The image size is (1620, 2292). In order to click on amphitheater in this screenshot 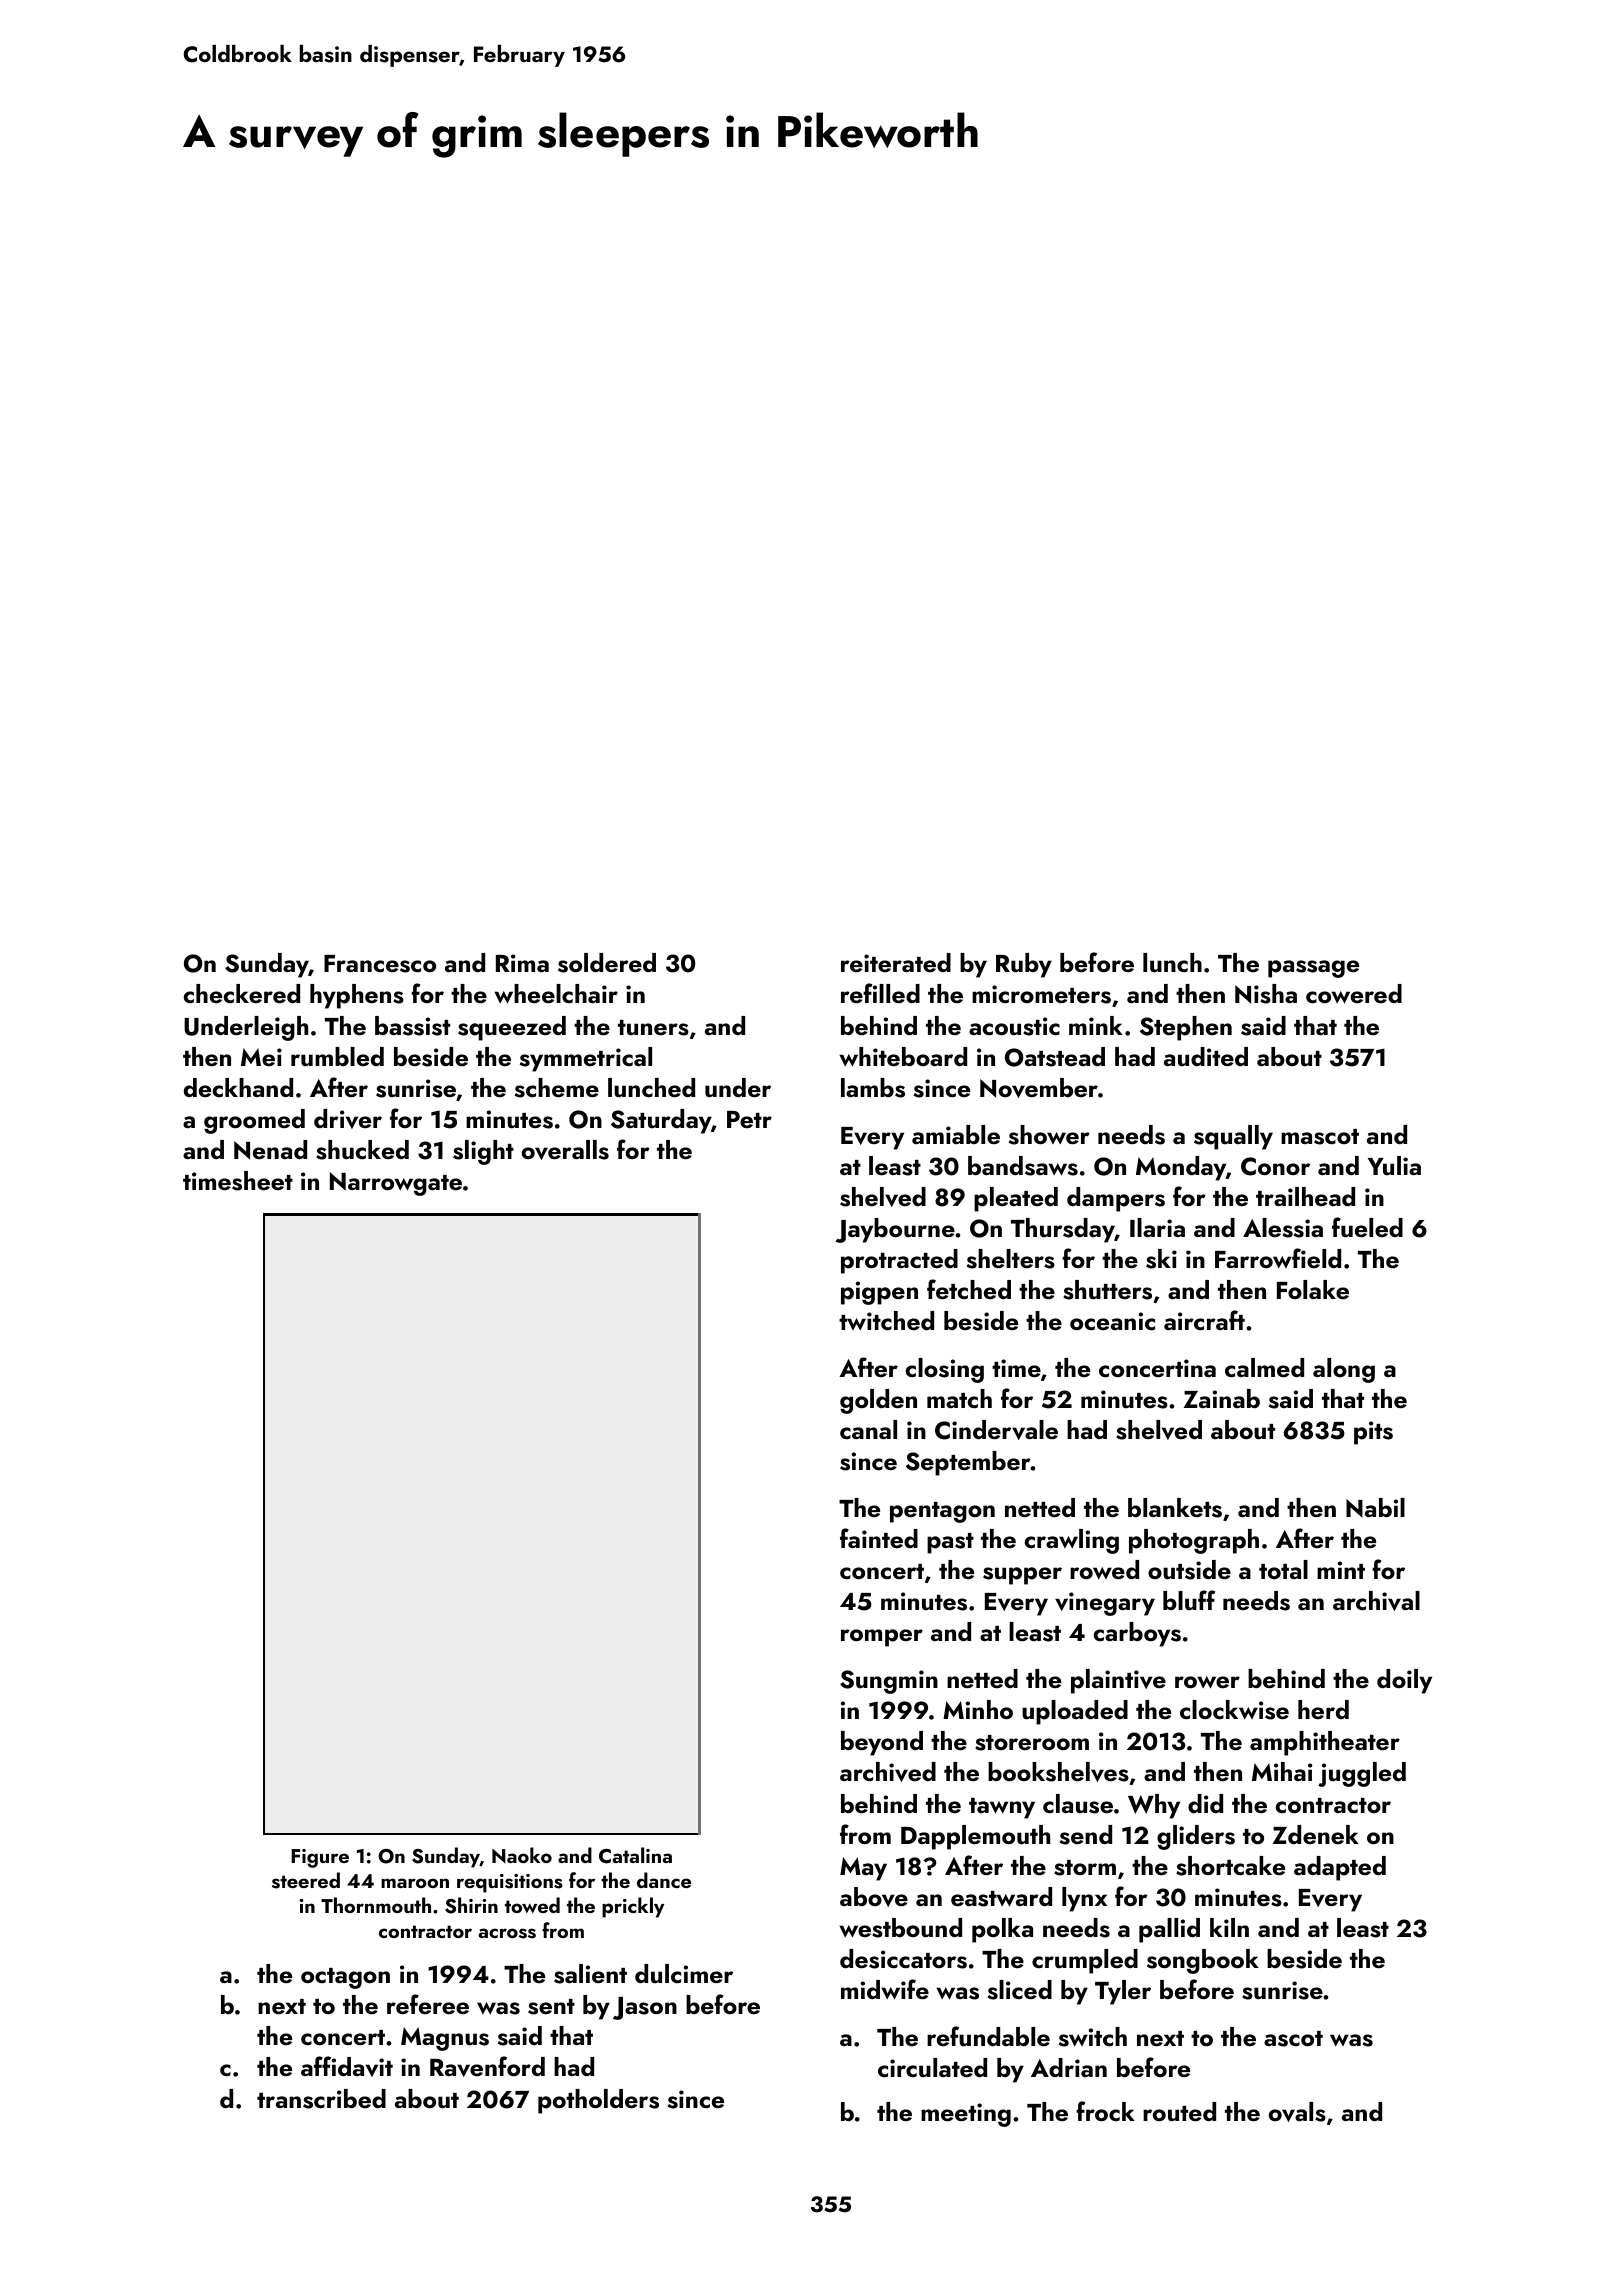, I will do `click(1325, 1743)`.
